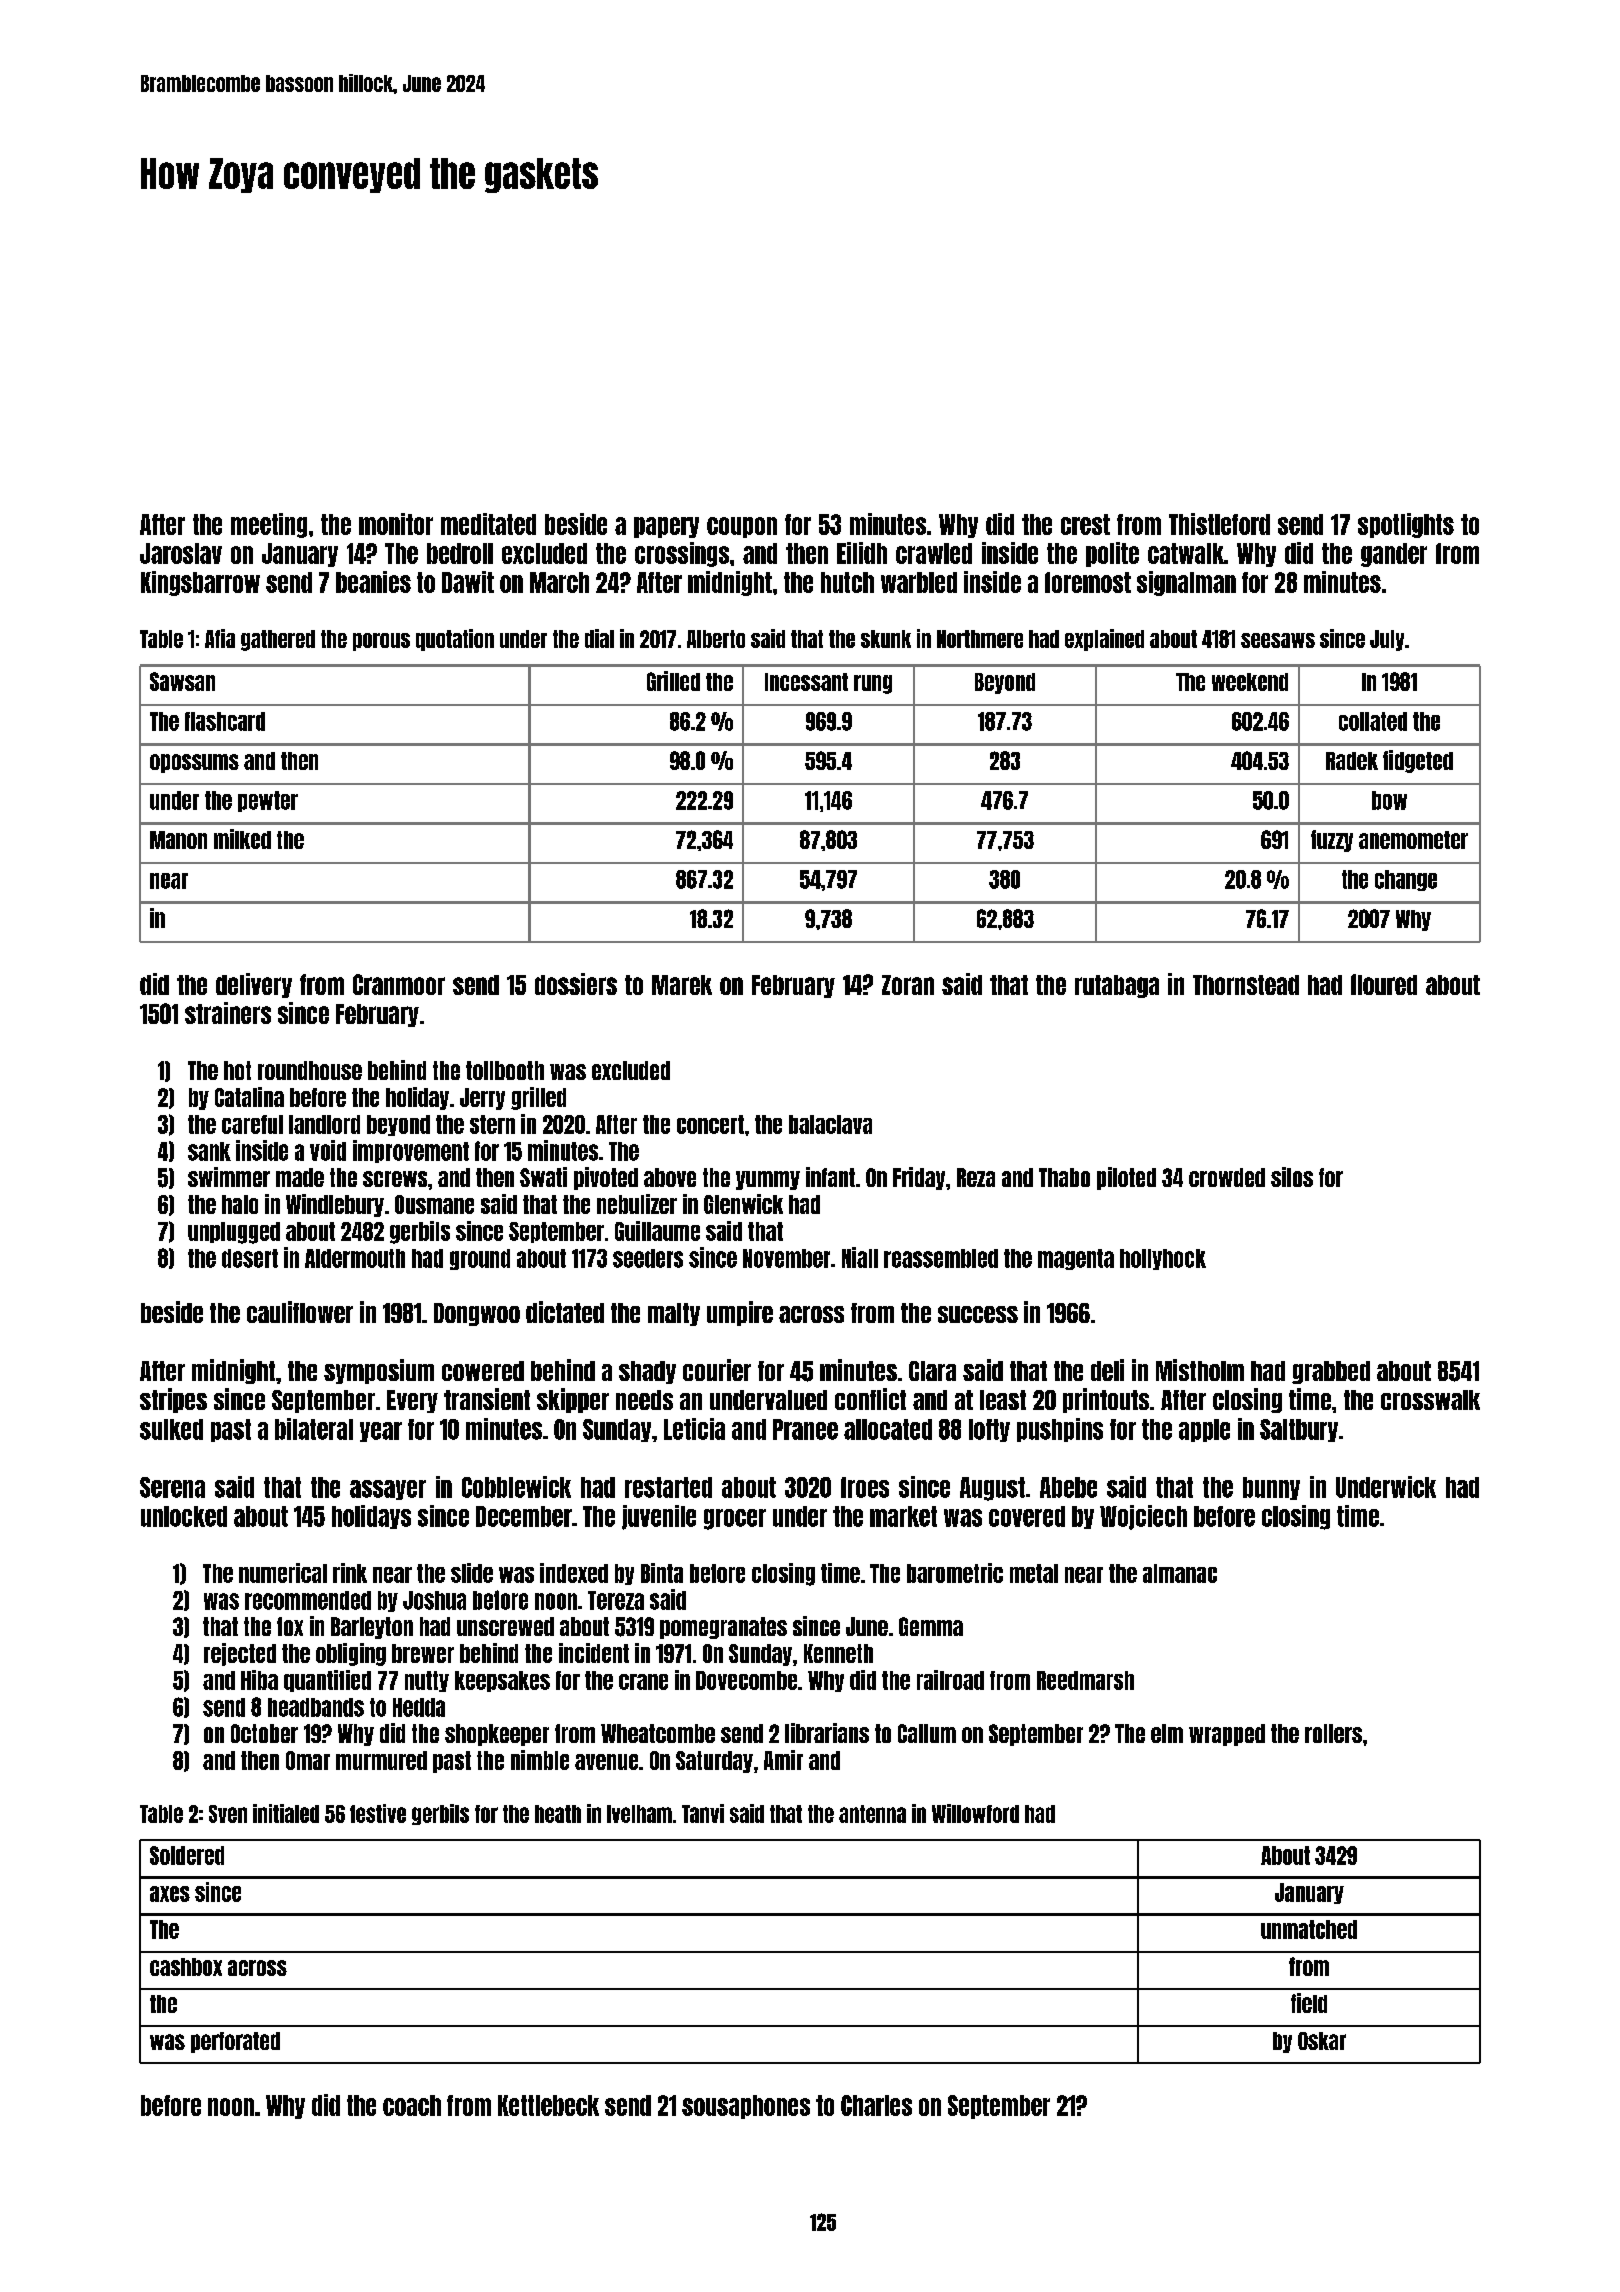  I want to click on perforated, so click(235, 2042).
